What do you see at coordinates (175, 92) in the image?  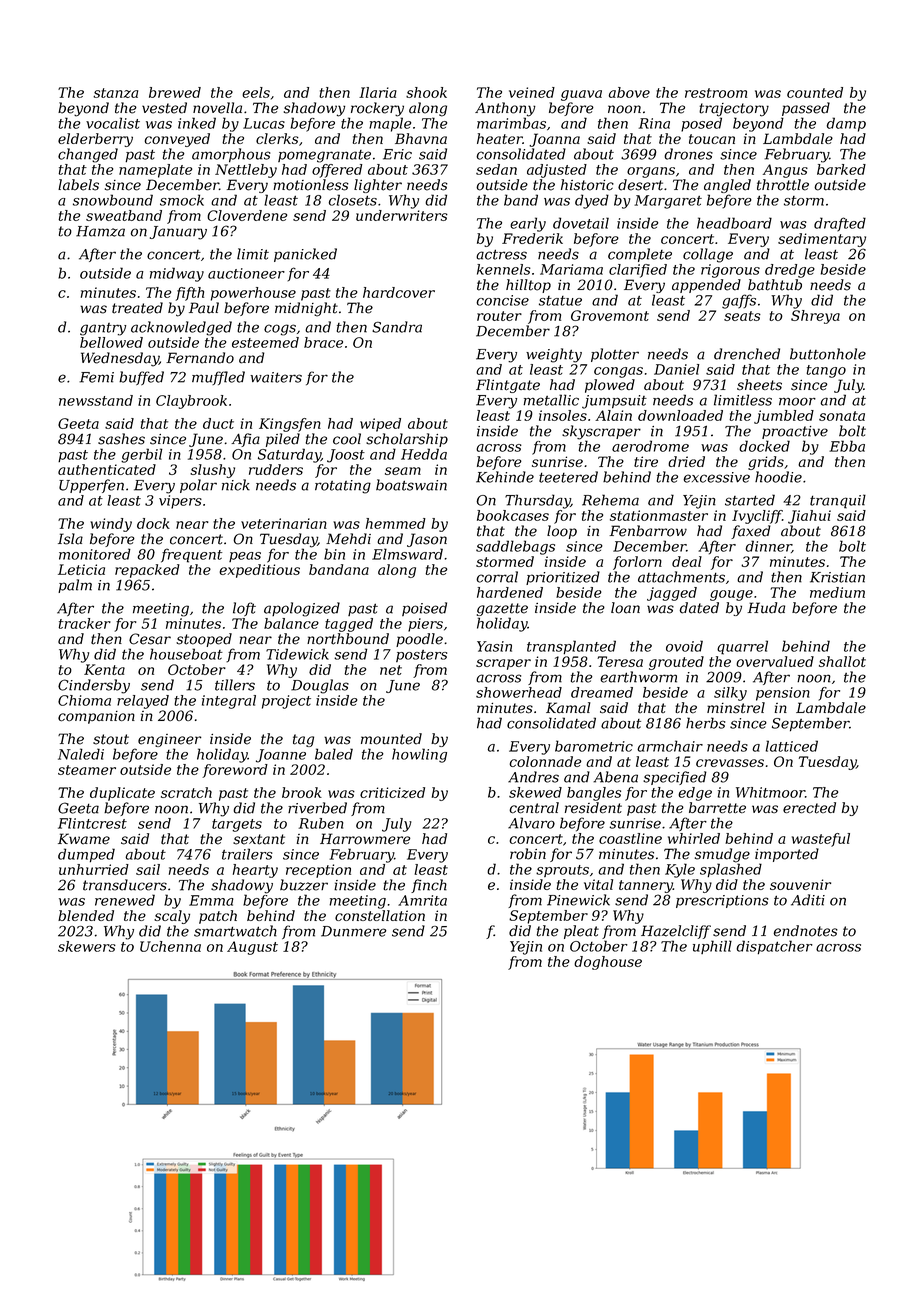 I see `brewed` at bounding box center [175, 92].
